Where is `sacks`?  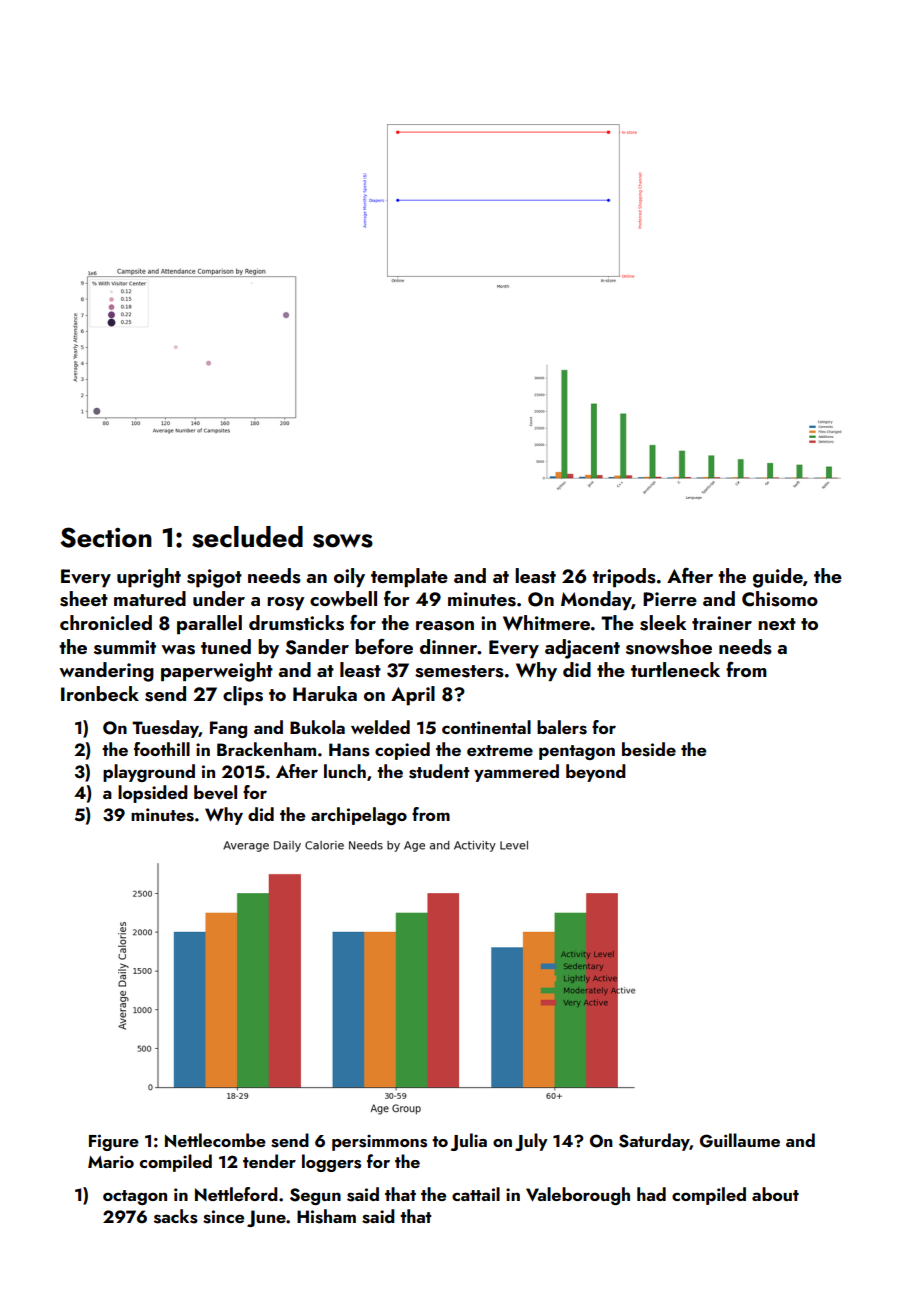 sacks is located at coordinates (176, 1216).
